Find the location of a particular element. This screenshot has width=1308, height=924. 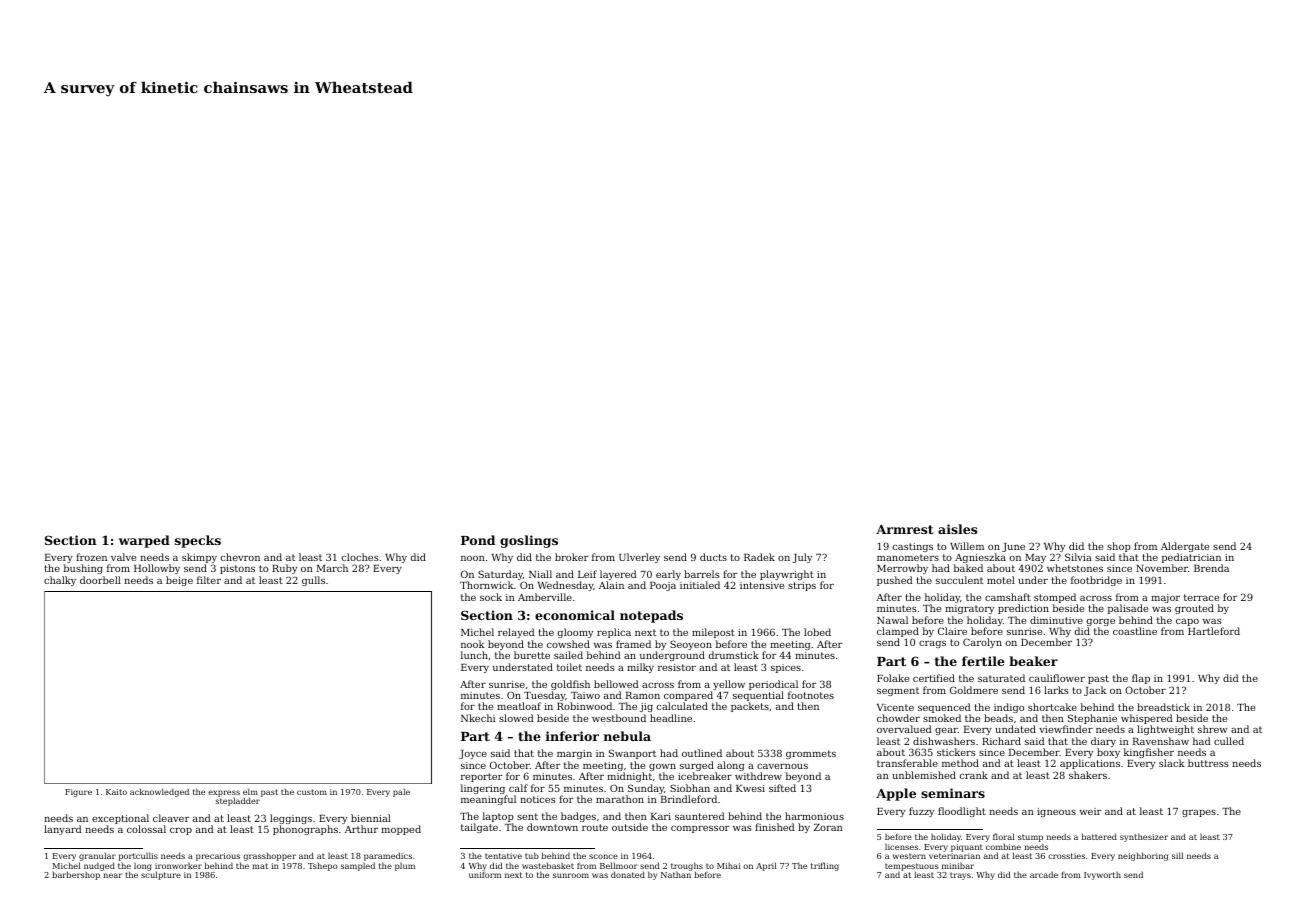

warped is located at coordinates (144, 541).
